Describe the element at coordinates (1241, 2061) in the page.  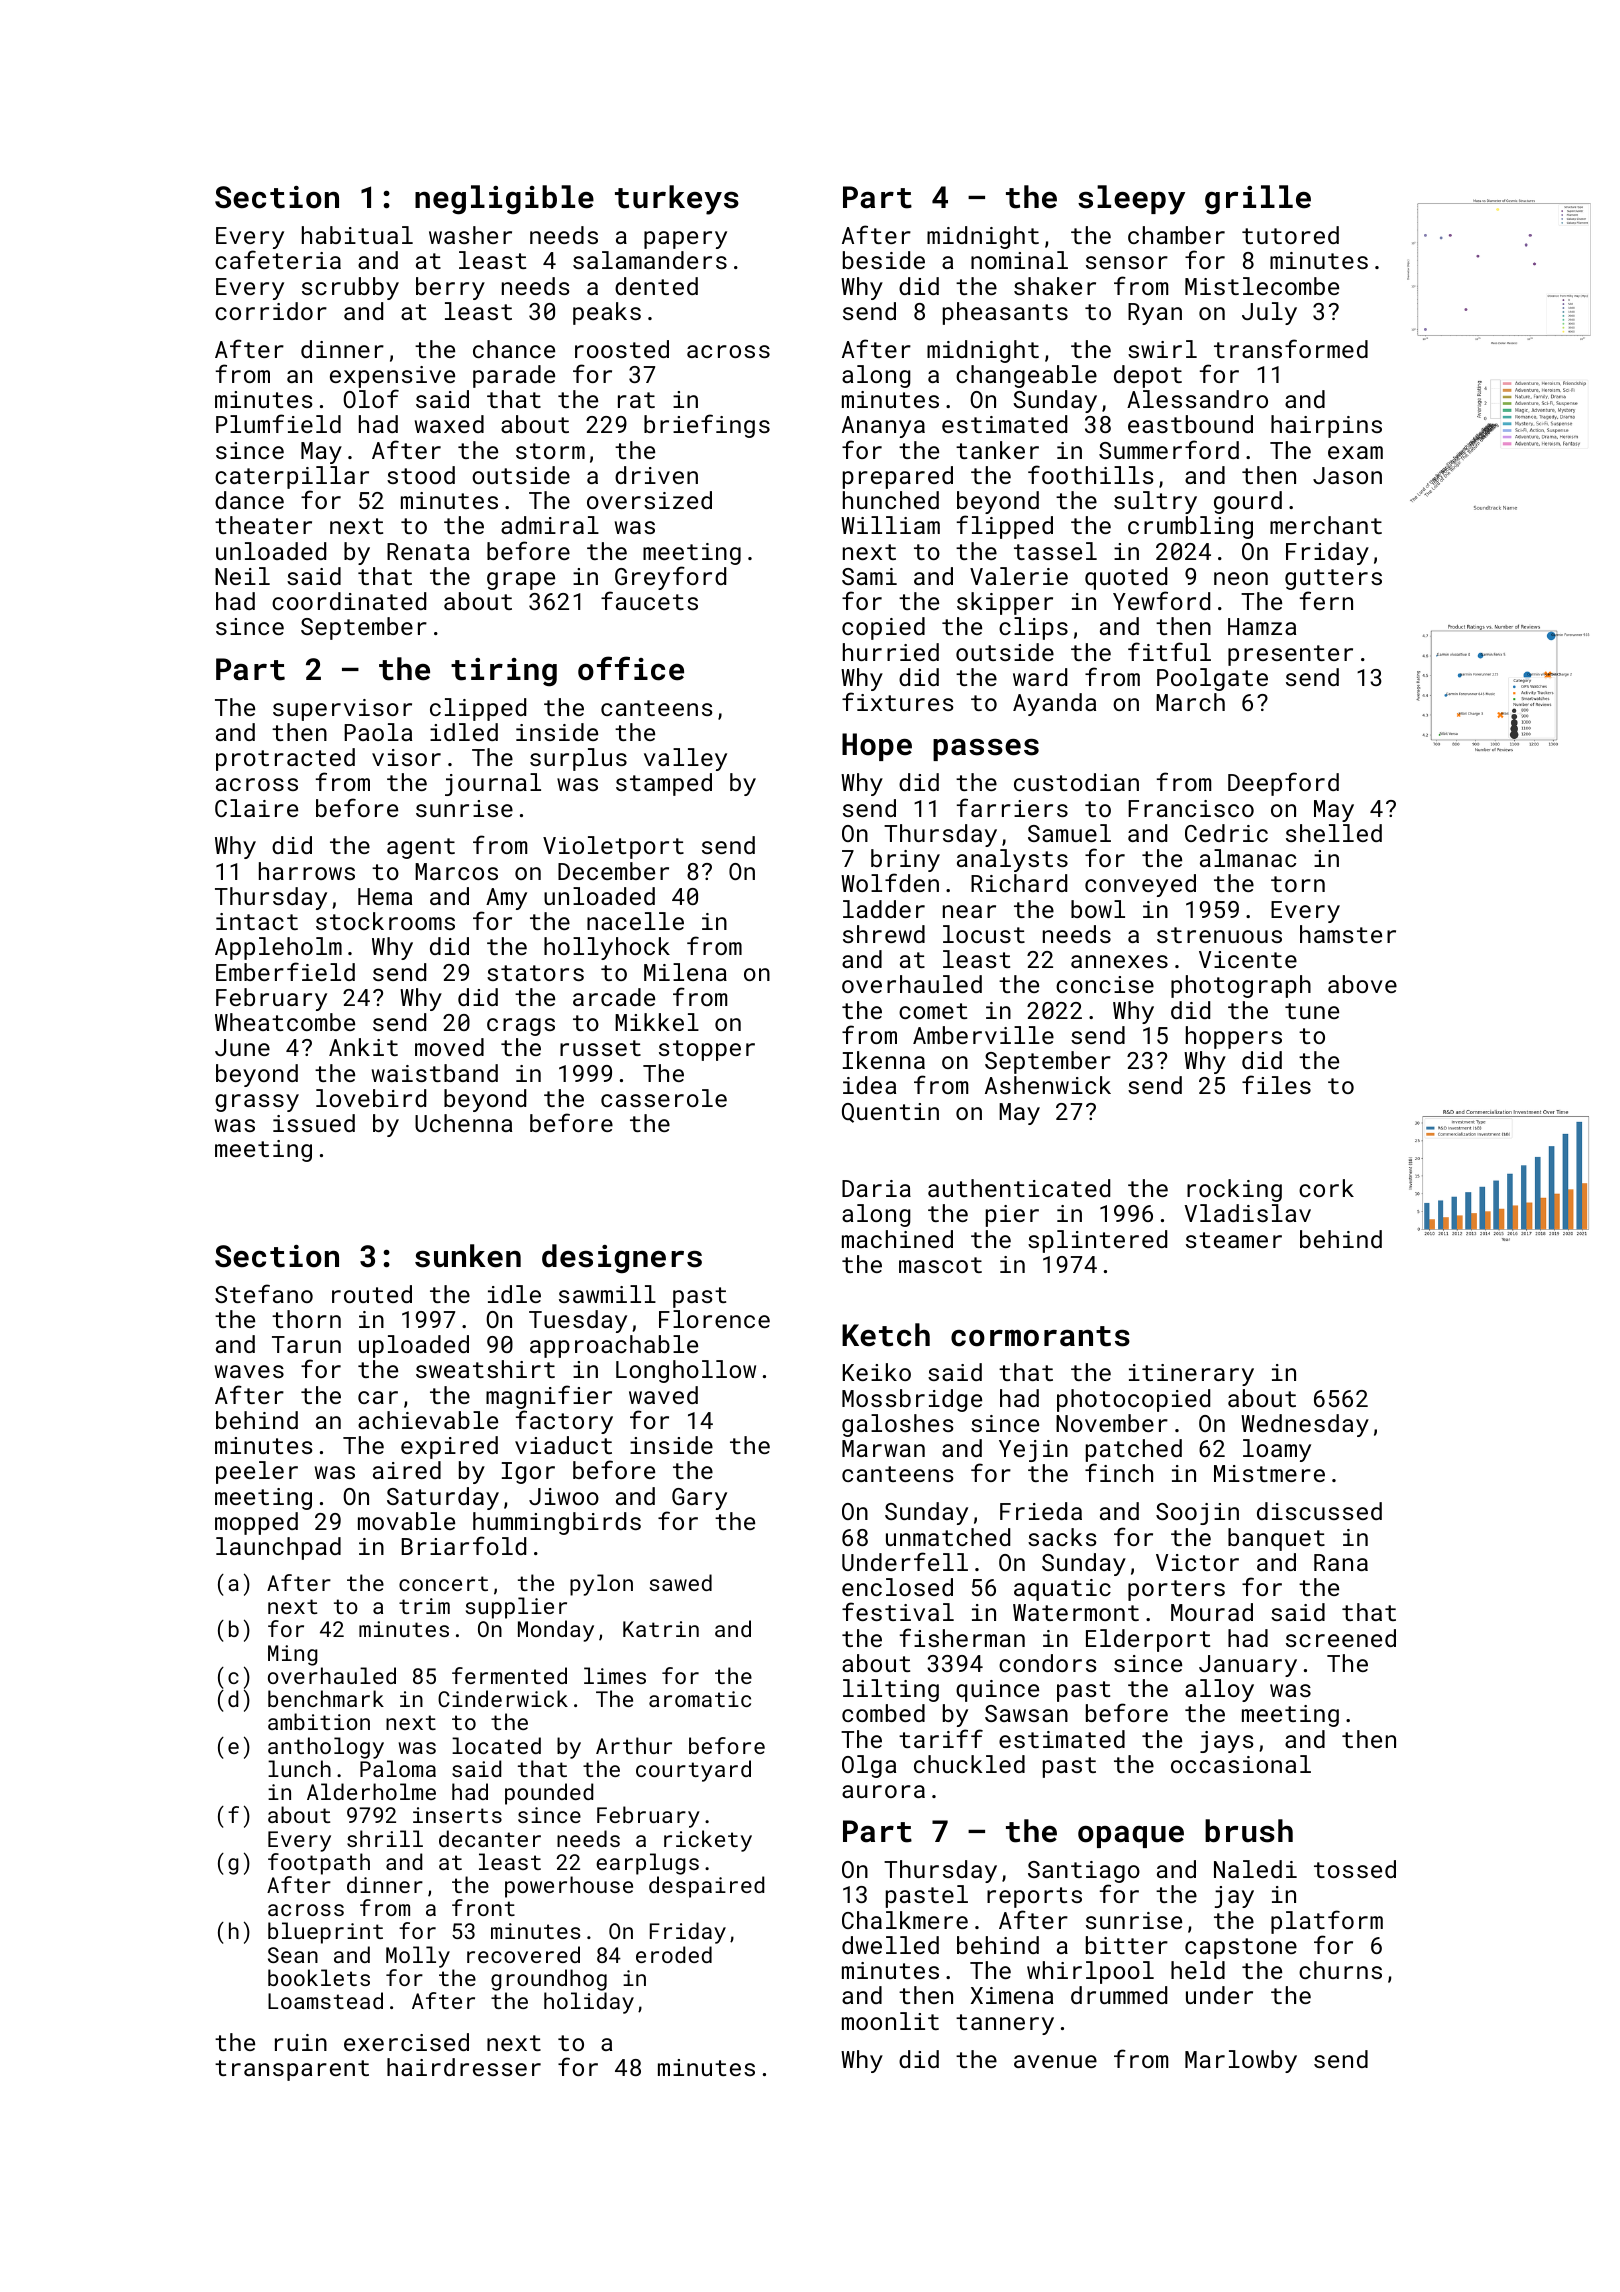
I see `Marlowby` at that location.
